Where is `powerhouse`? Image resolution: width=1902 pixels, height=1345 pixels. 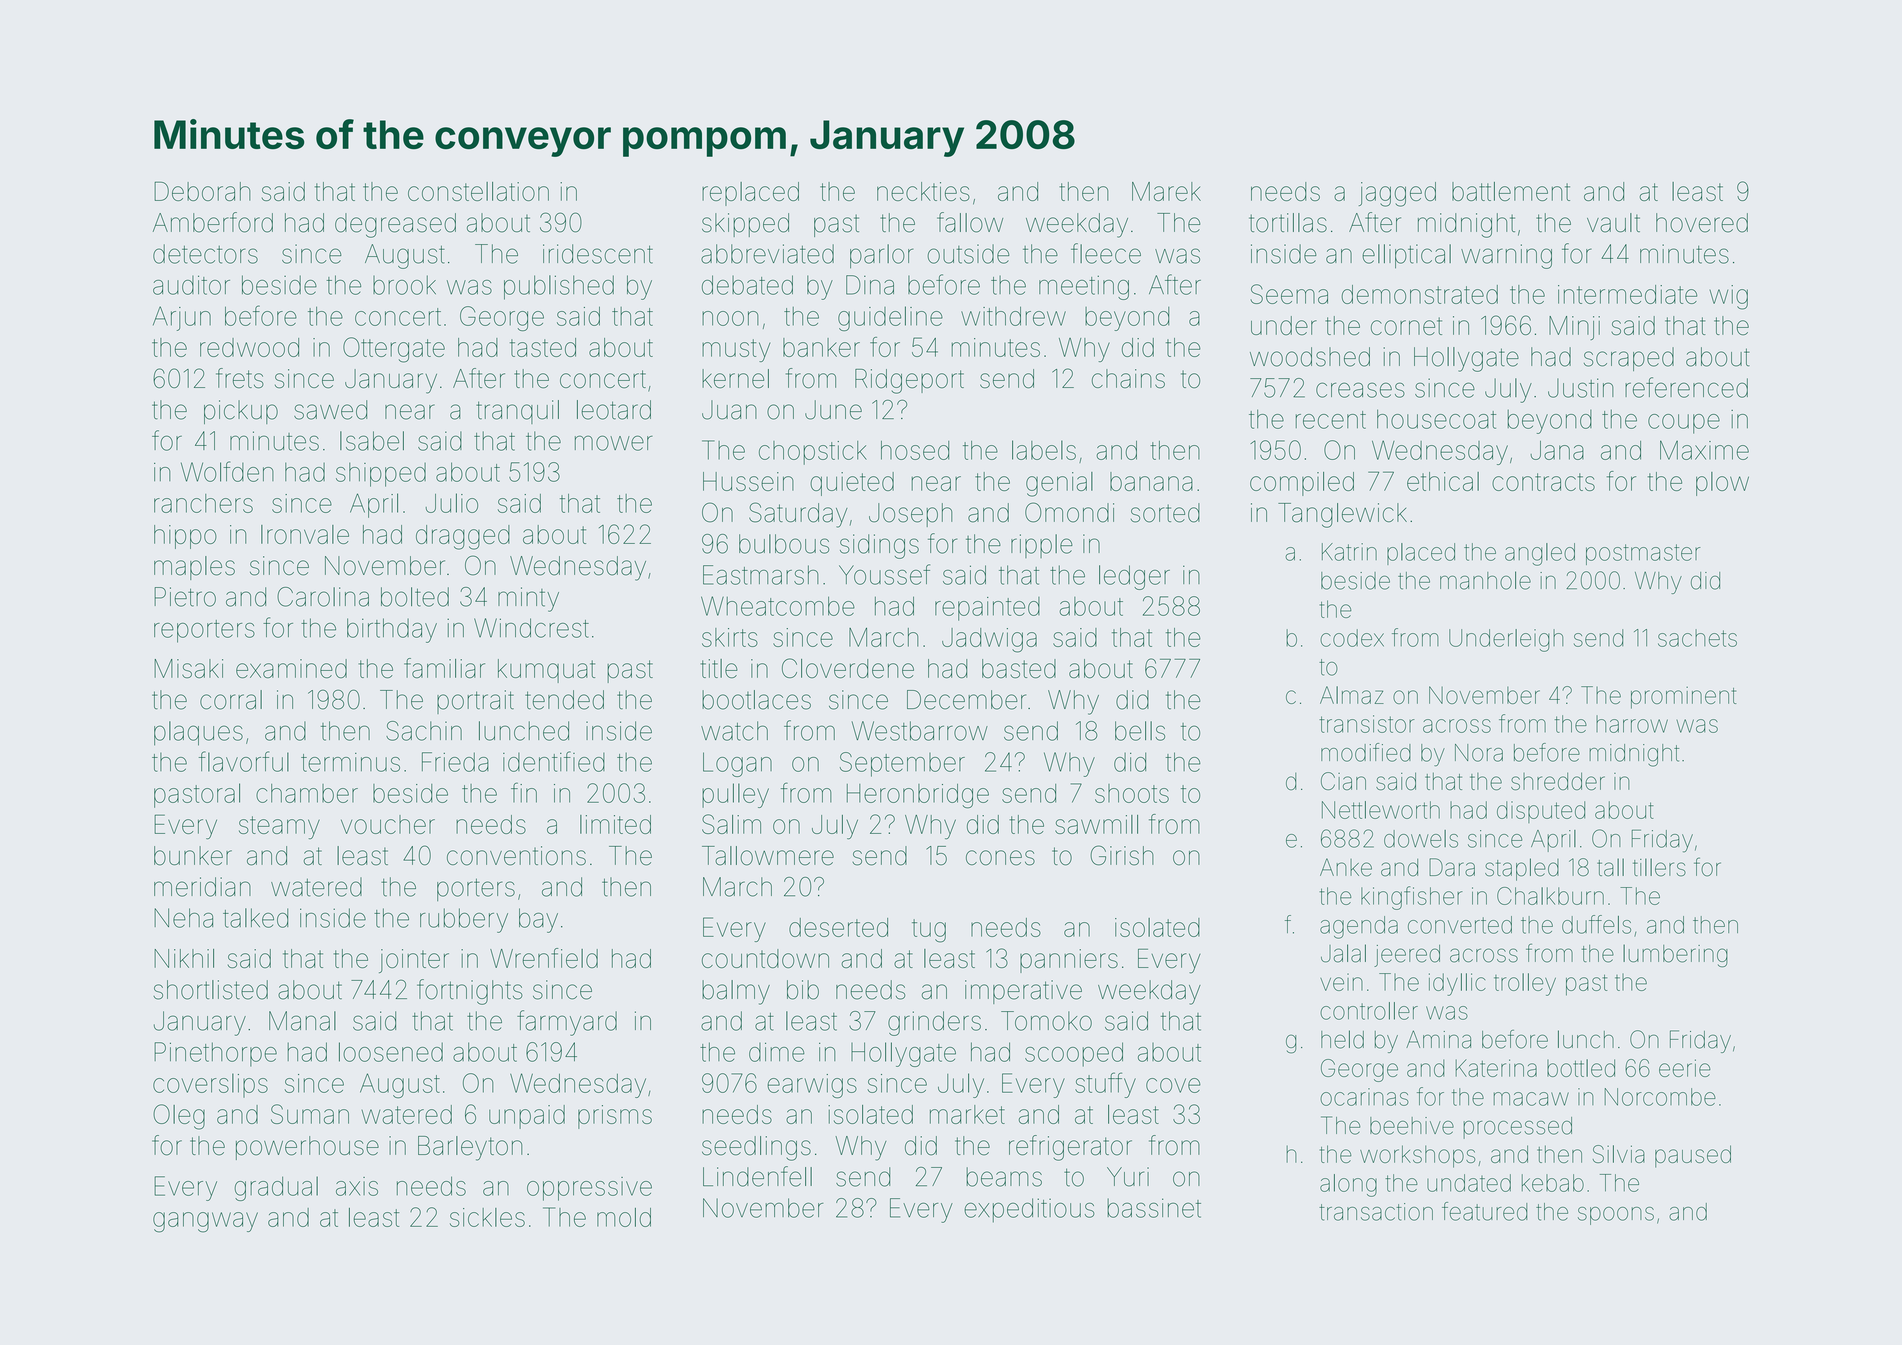
powerhouse is located at coordinates (307, 1148).
